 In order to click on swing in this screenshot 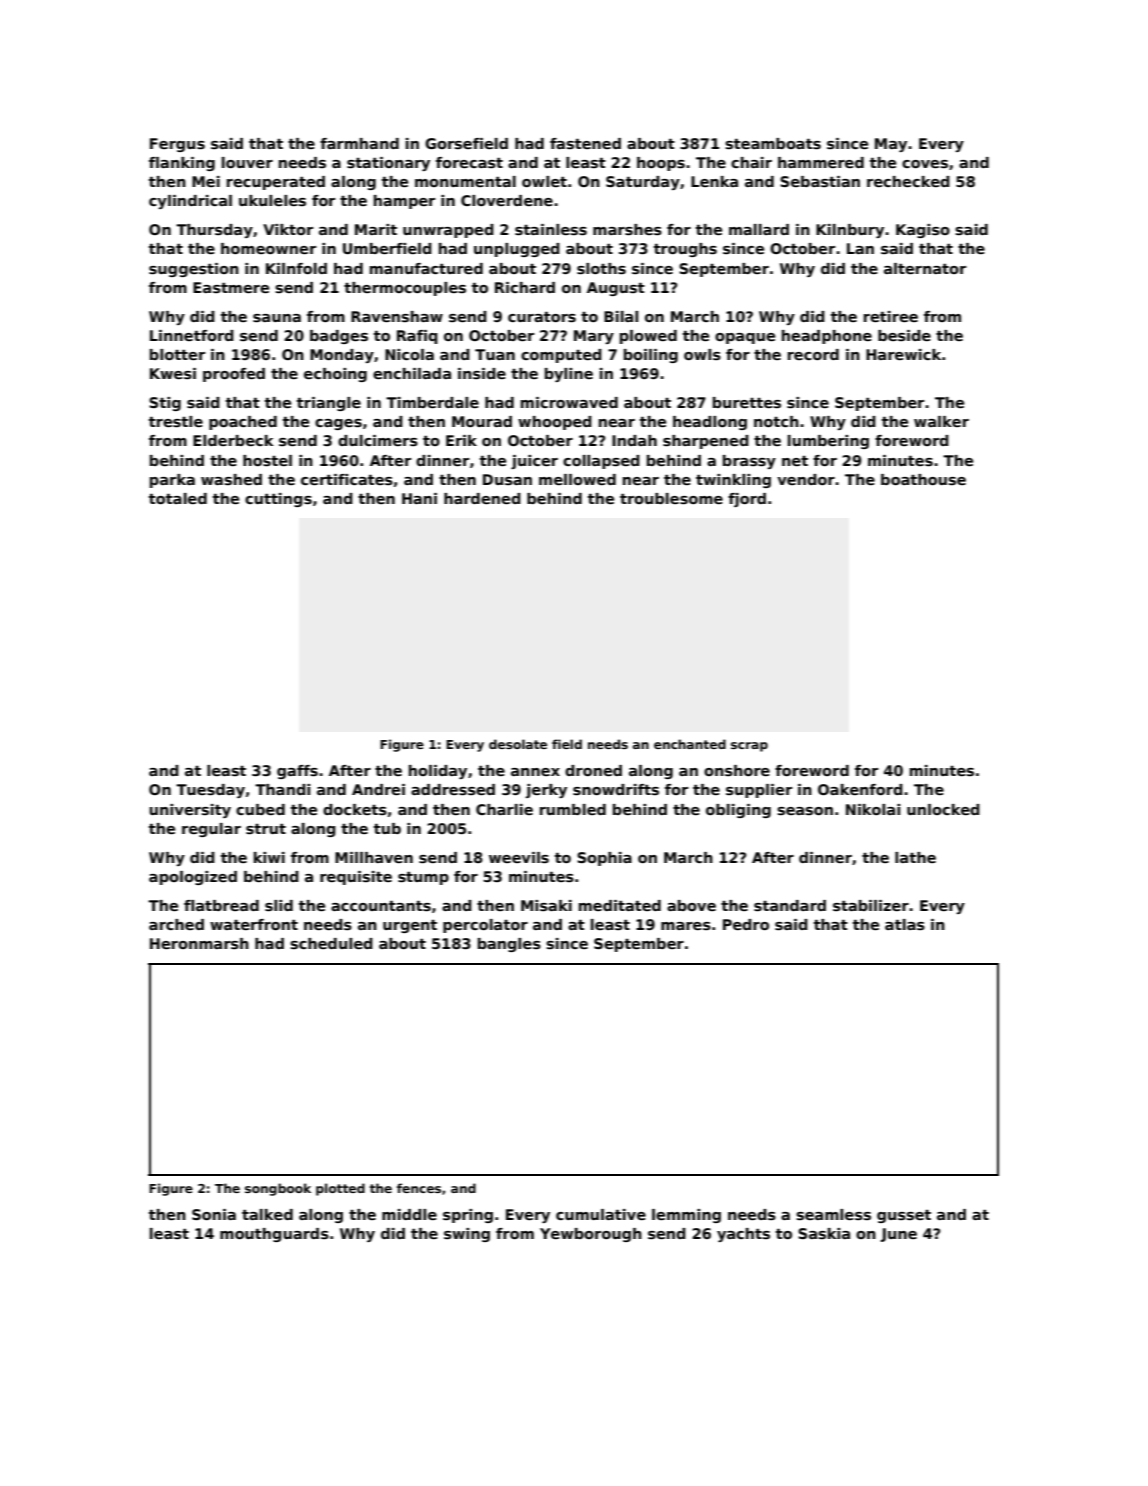, I will do `click(467, 1235)`.
